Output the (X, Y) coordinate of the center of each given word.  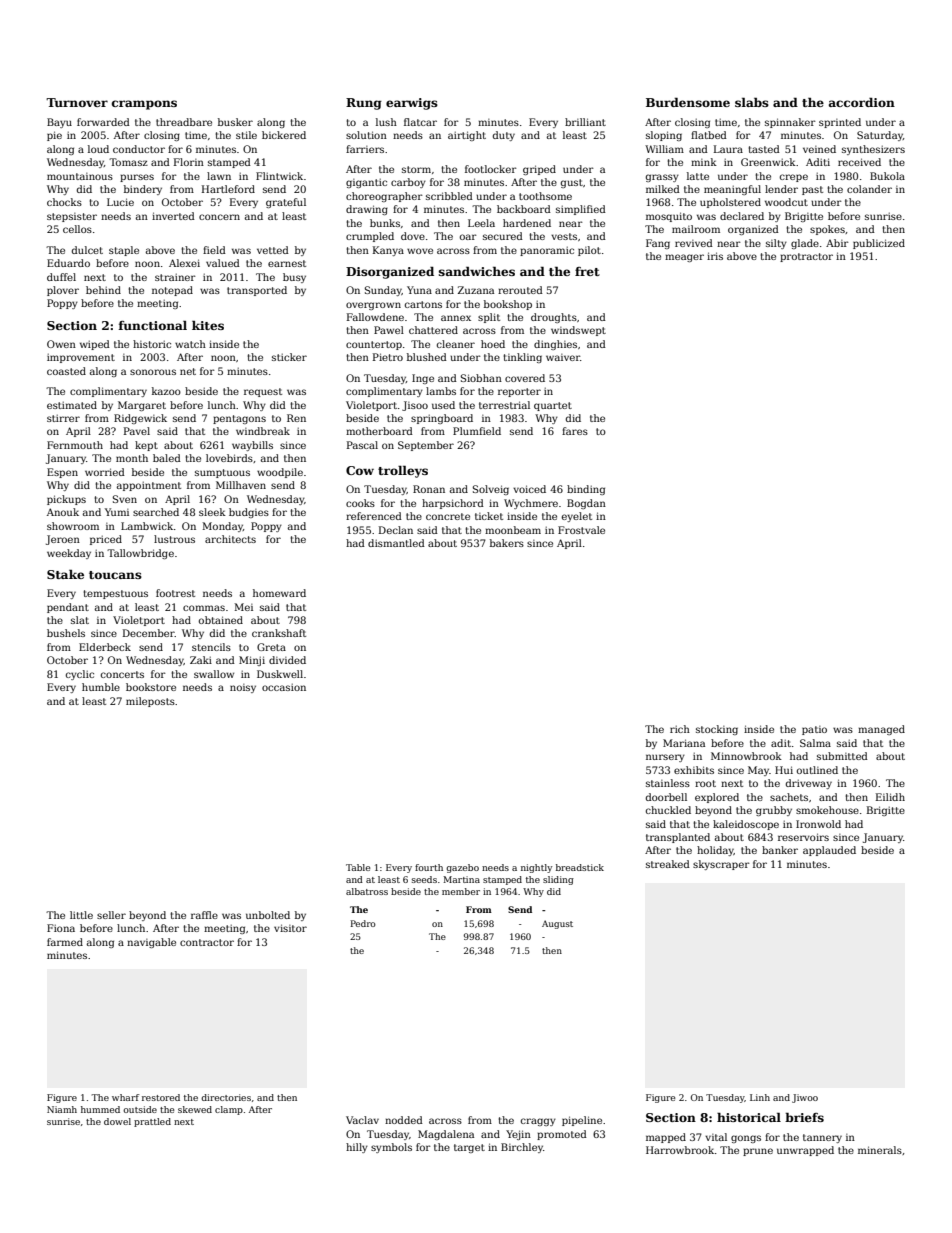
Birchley (522, 1148)
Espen (62, 473)
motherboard (379, 431)
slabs (752, 102)
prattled (152, 1122)
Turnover (77, 102)
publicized (879, 244)
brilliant (585, 122)
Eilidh (890, 797)
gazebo (462, 868)
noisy (243, 688)
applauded (829, 851)
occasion (284, 687)
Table (358, 867)
